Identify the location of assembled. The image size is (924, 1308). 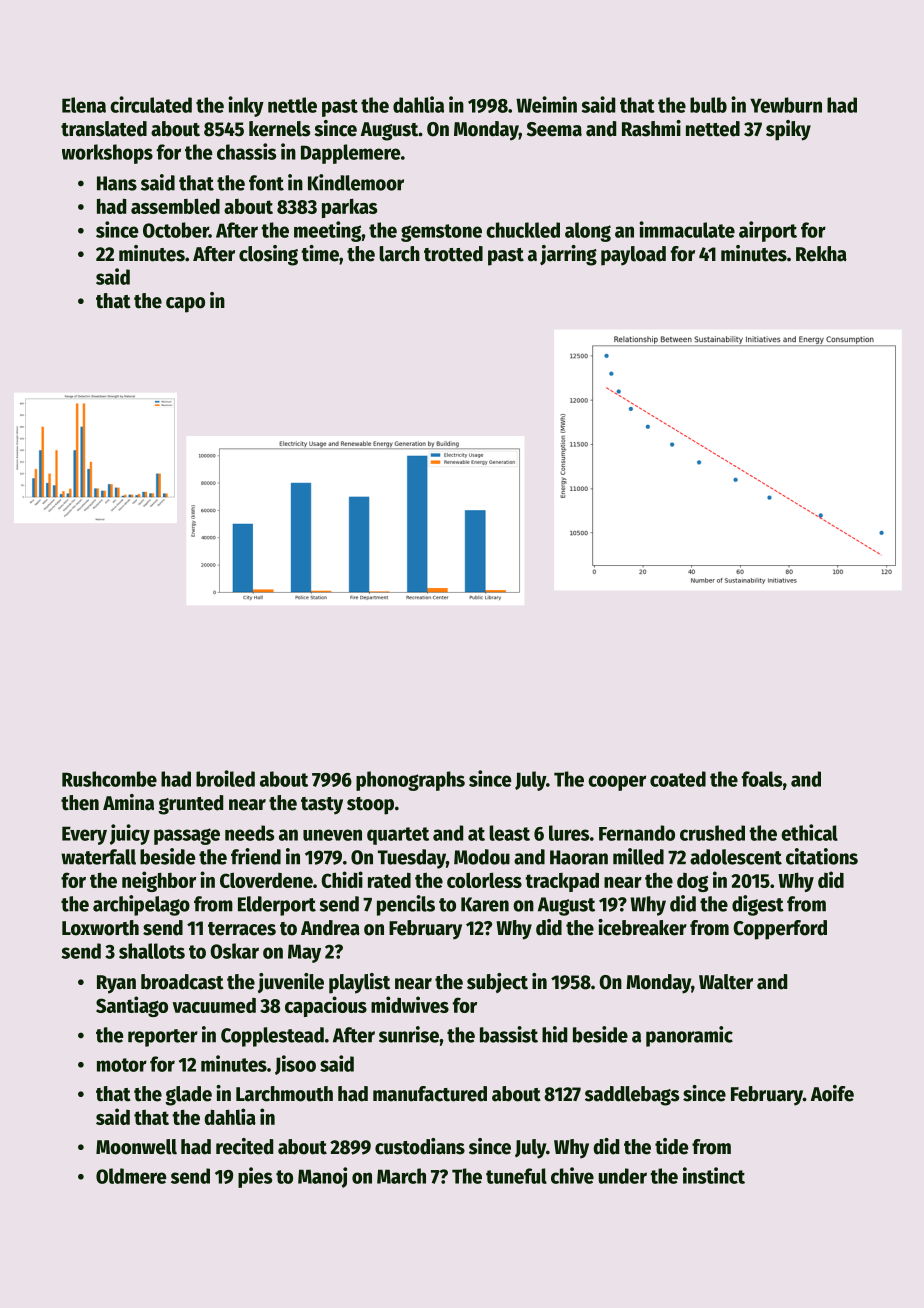
(175, 206).
